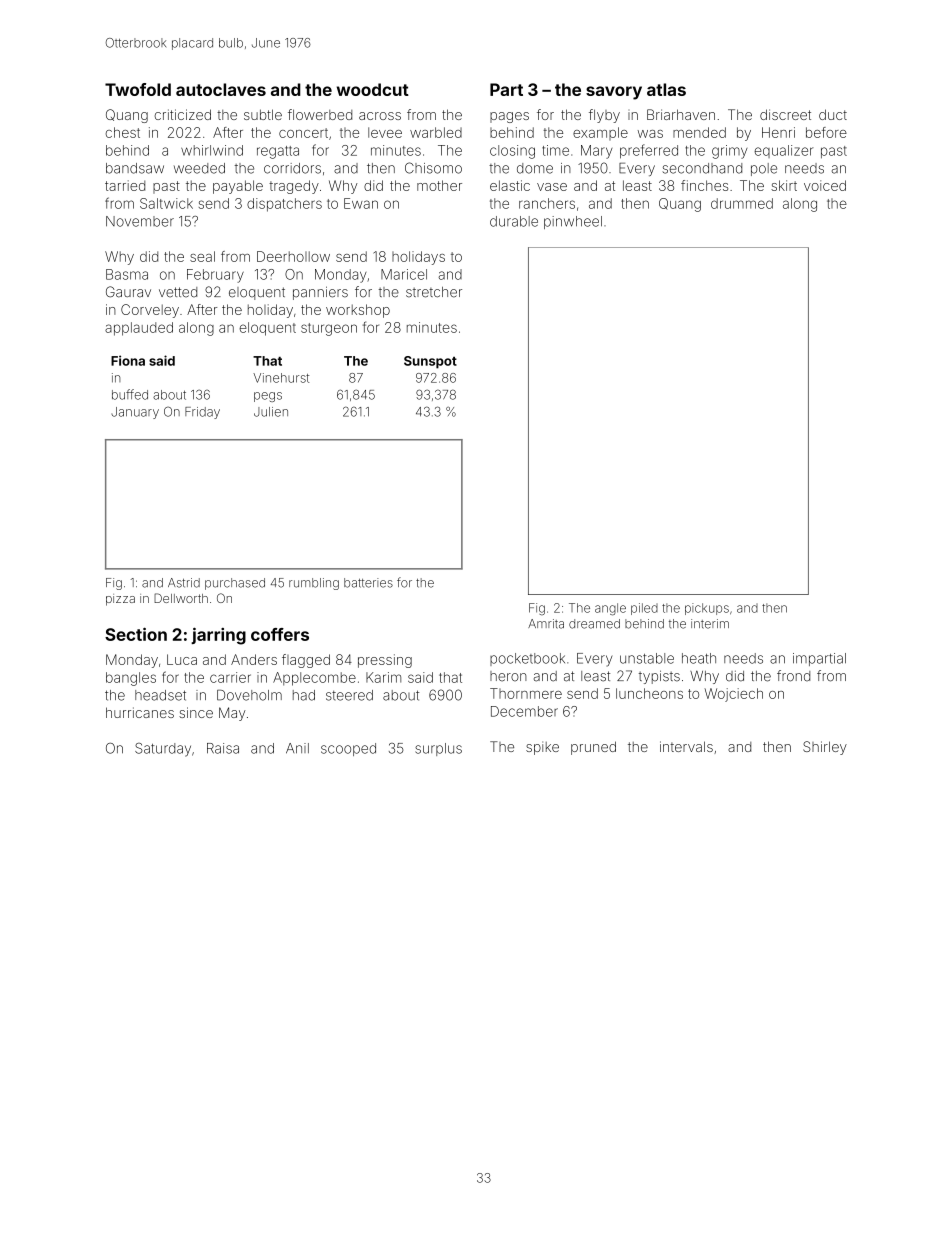 This page has width=952, height=1233. What do you see at coordinates (202, 413) in the page?
I see `Friday` at bounding box center [202, 413].
